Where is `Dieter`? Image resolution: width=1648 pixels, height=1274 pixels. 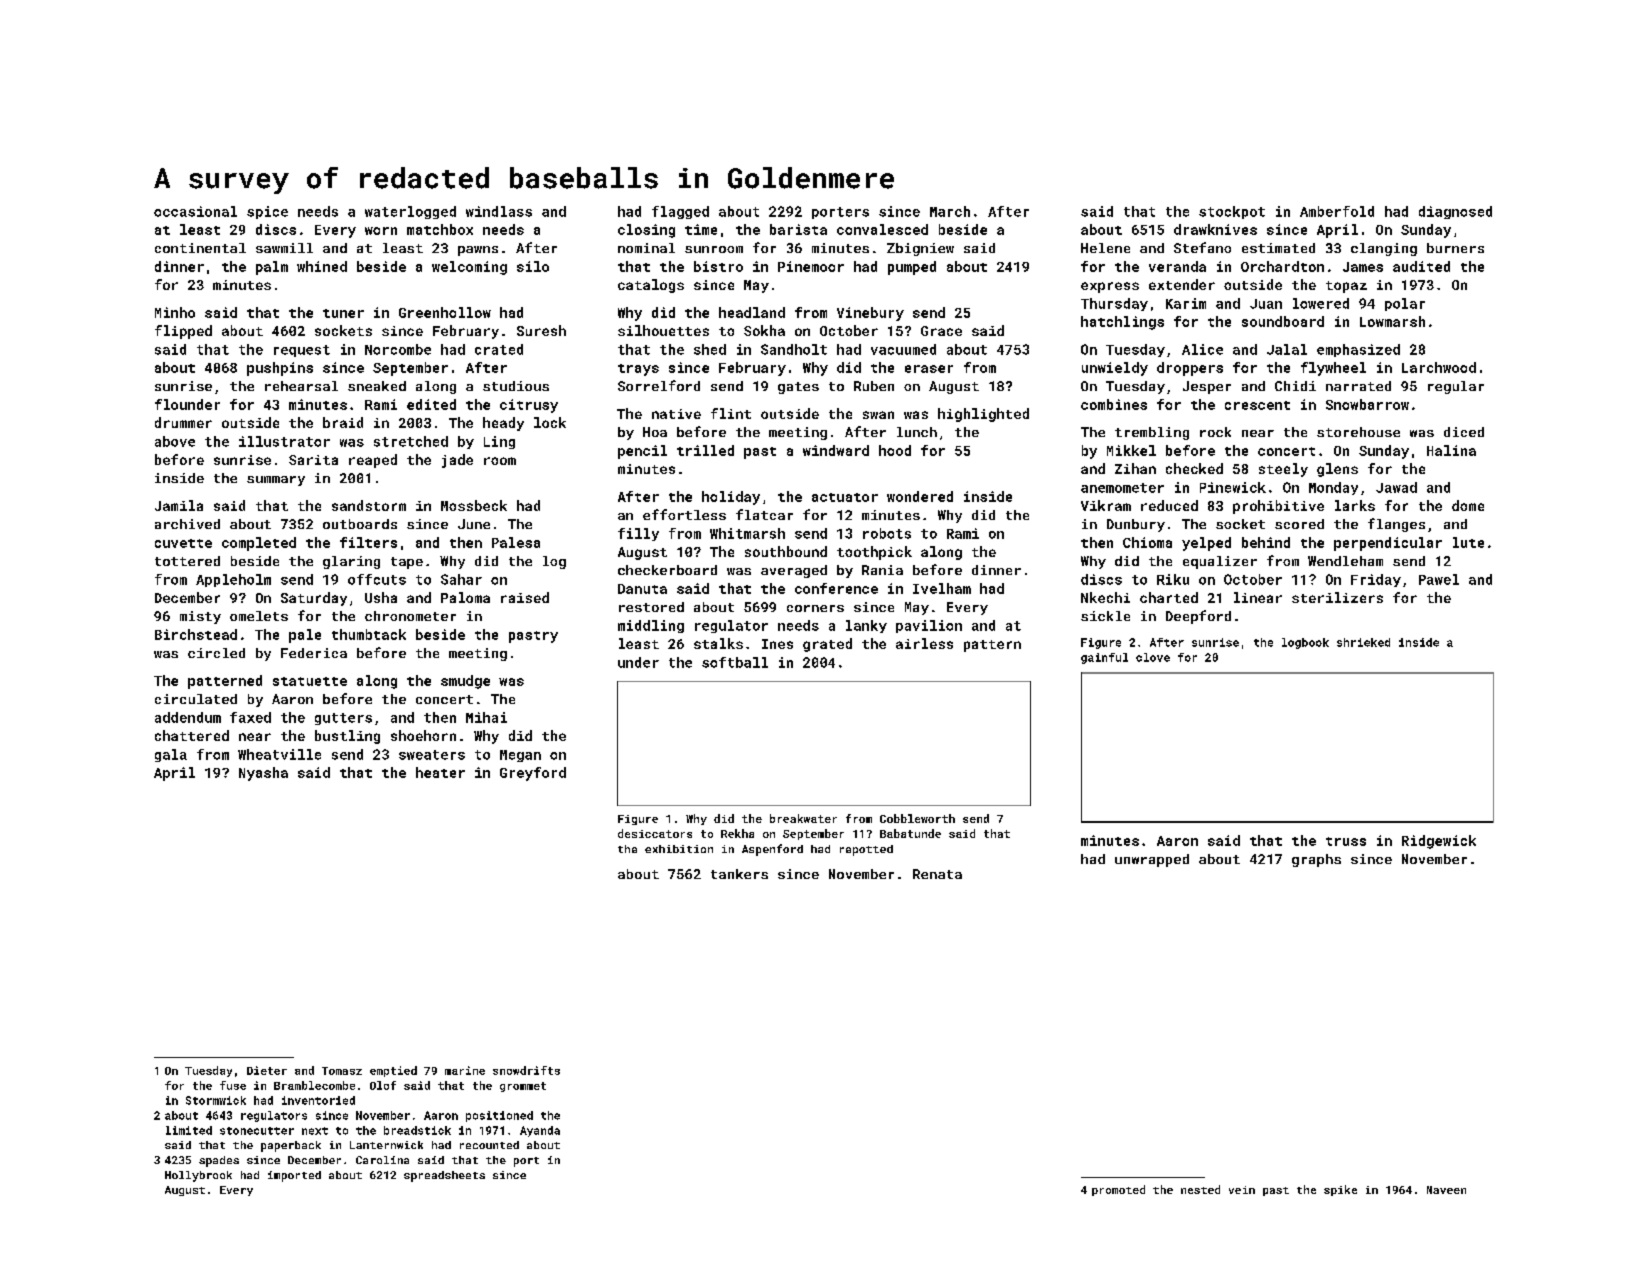
Dieter is located at coordinates (267, 1070).
